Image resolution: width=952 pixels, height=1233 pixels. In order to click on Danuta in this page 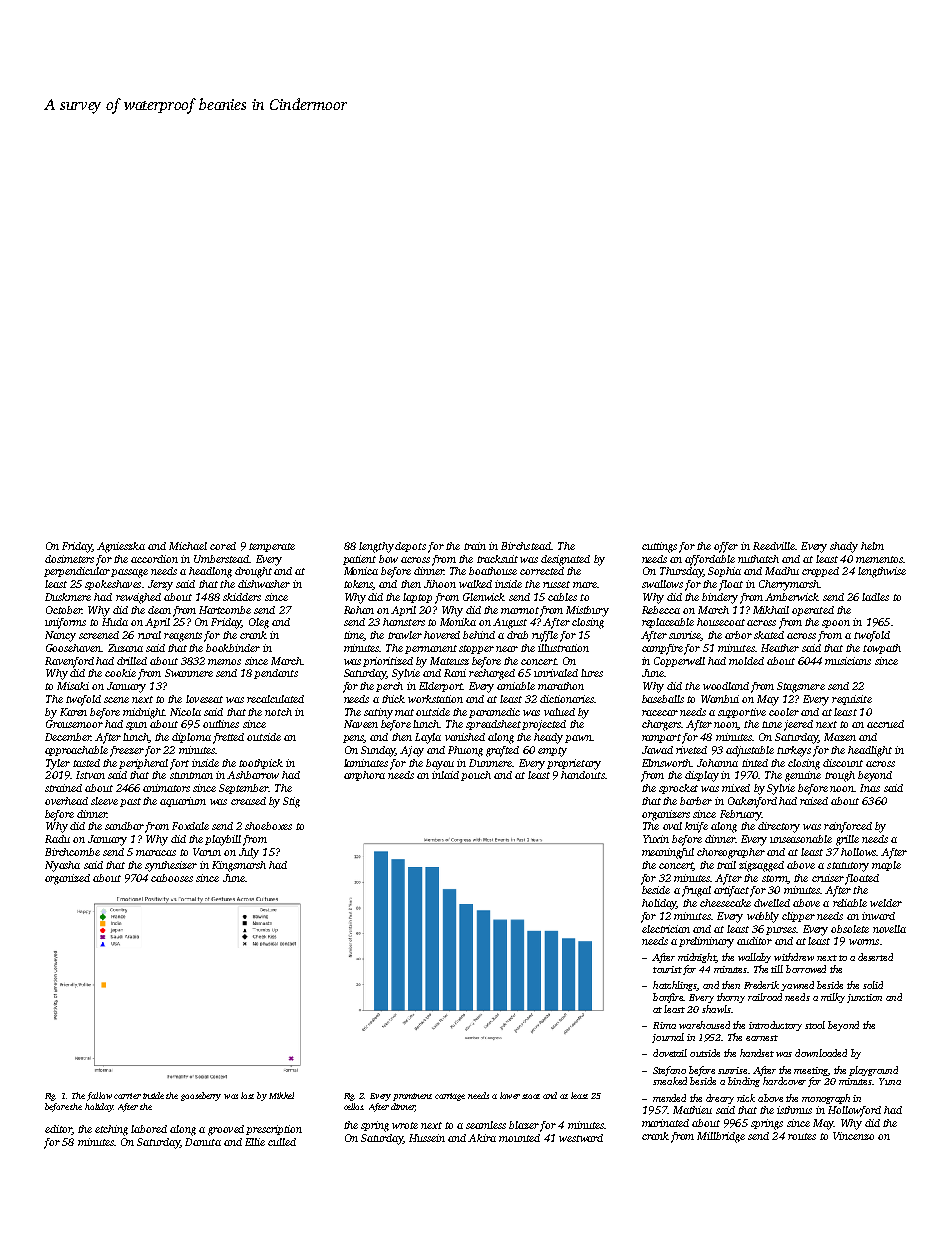, I will do `click(203, 1142)`.
